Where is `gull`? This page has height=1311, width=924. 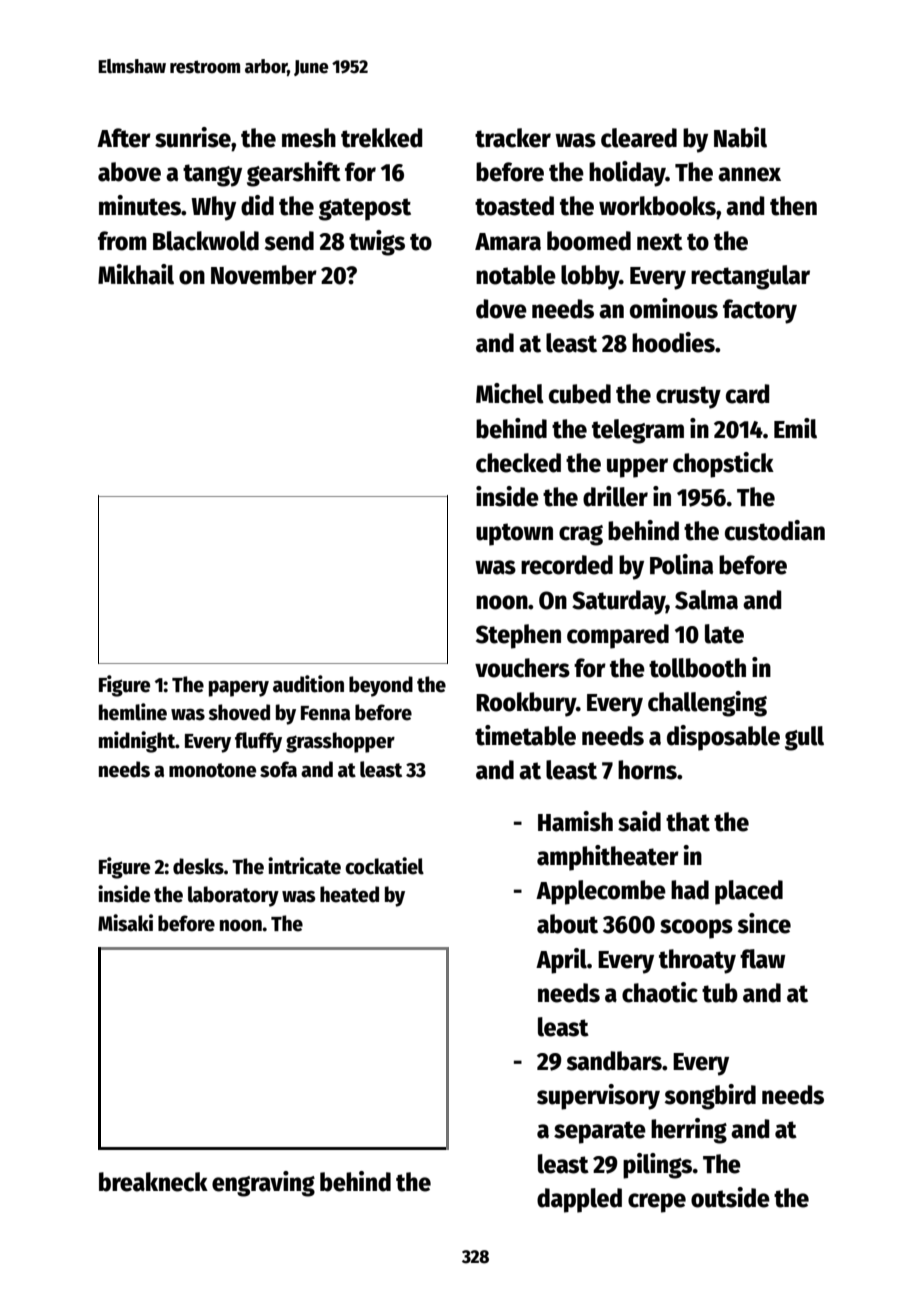 gull is located at coordinates (804, 738).
